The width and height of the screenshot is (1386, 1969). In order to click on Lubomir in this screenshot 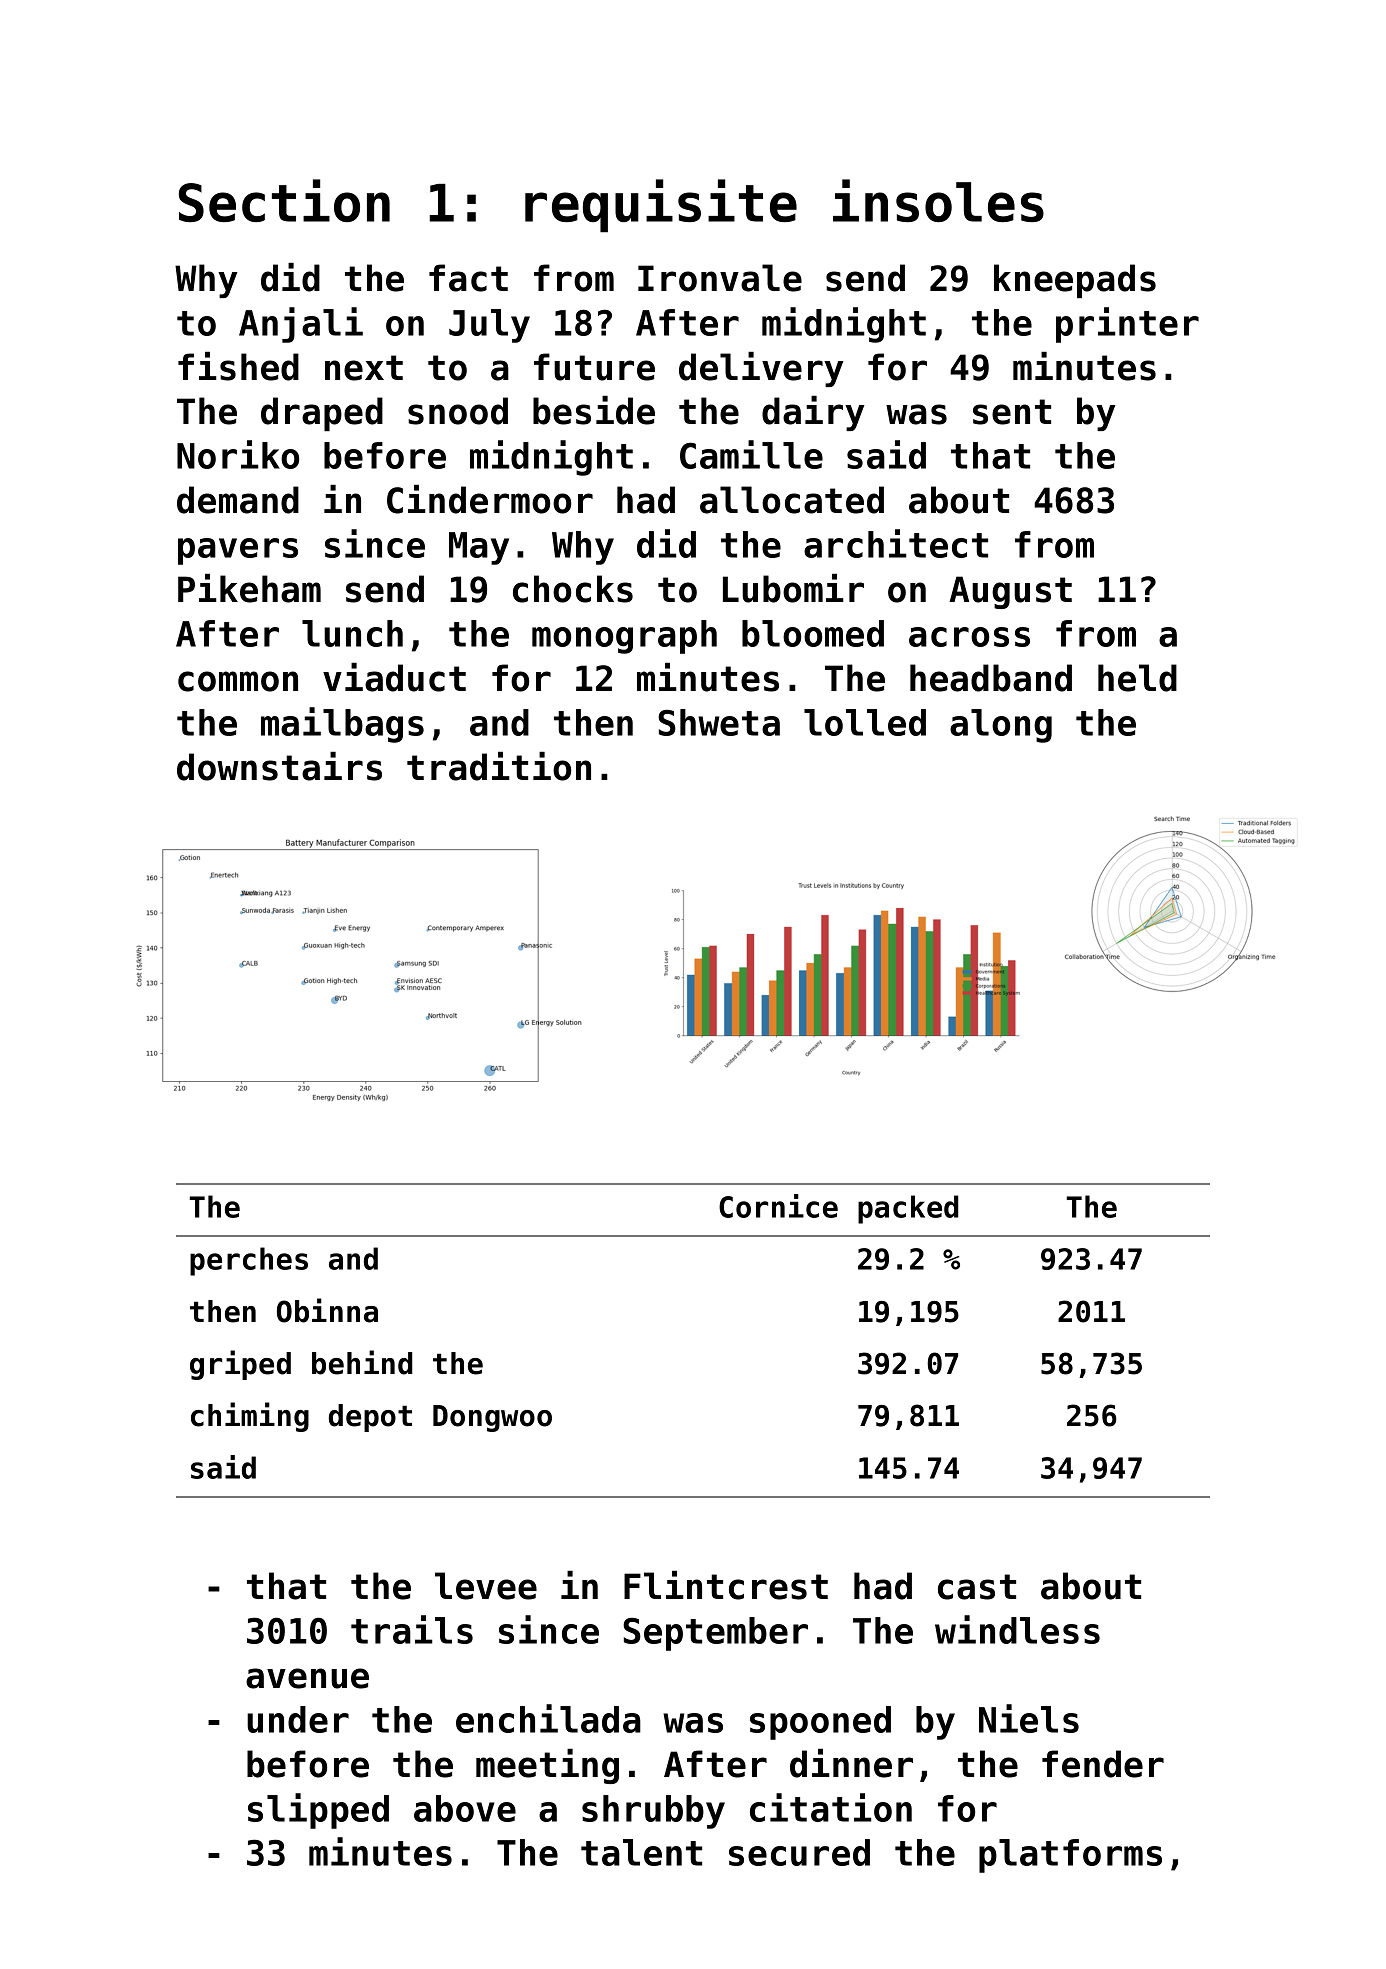, I will do `click(793, 588)`.
